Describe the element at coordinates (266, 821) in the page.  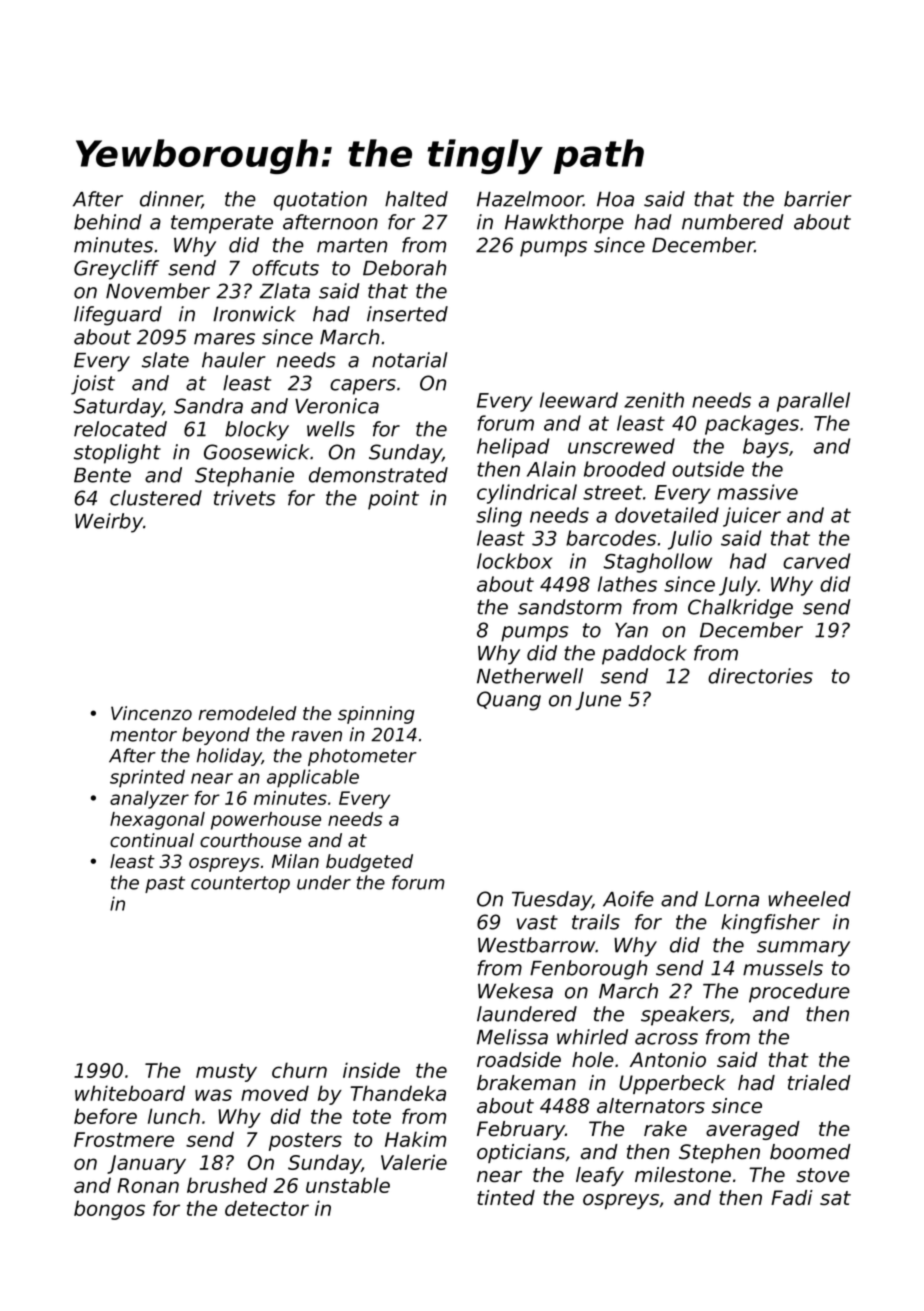
I see `powerhouse` at that location.
